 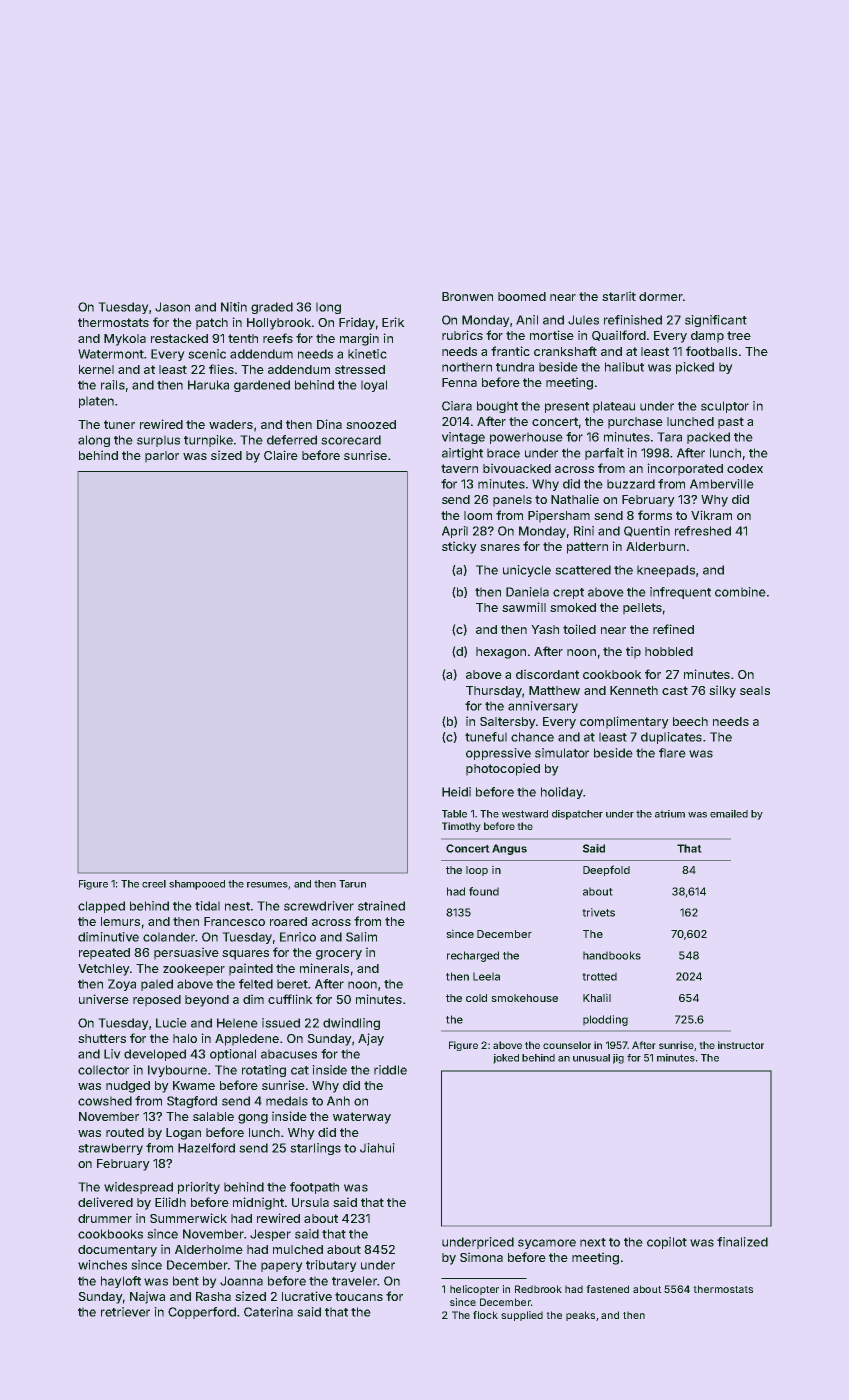 I want to click on Jason, so click(x=172, y=307).
